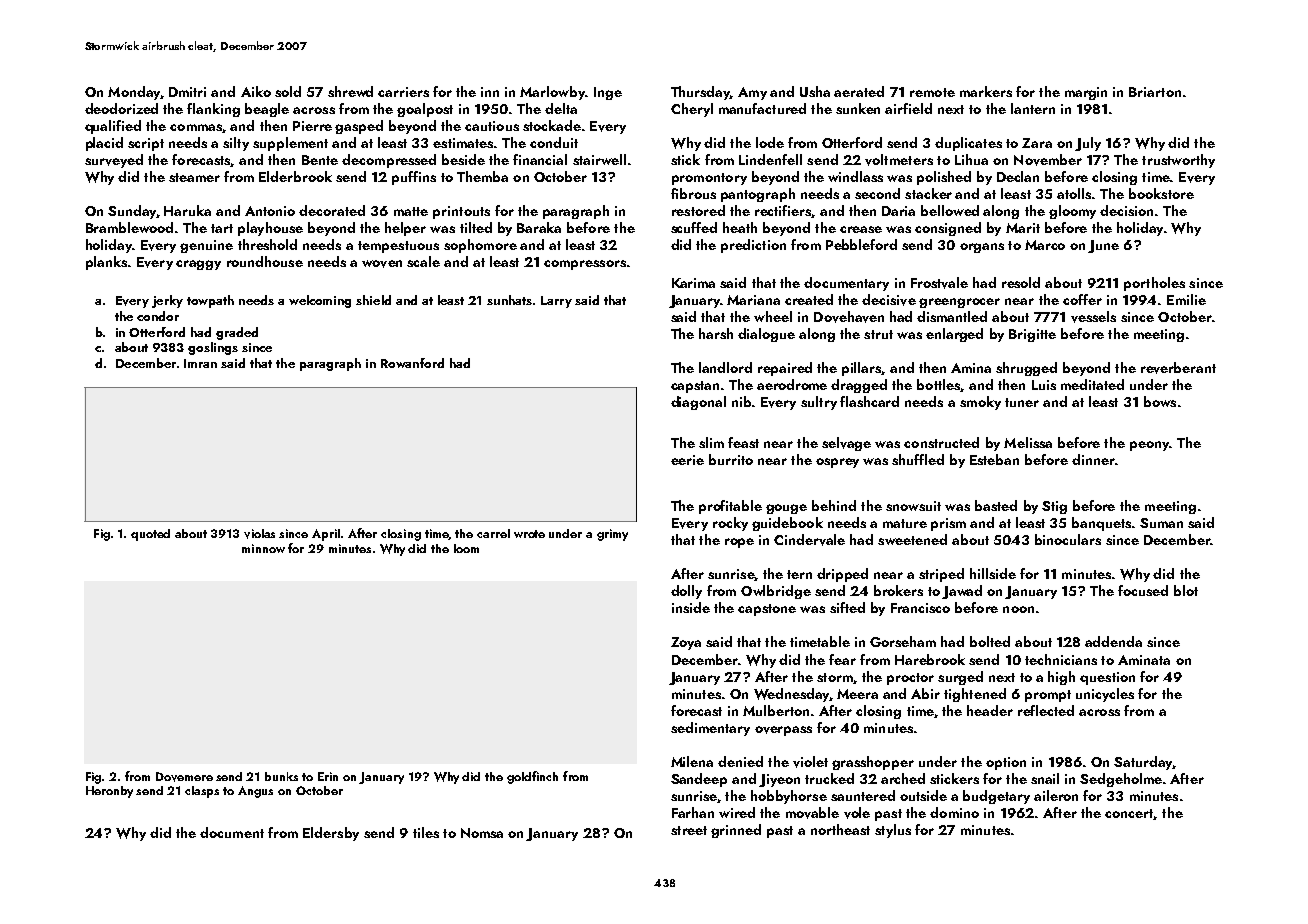  What do you see at coordinates (612, 535) in the screenshot?
I see `grimy` at bounding box center [612, 535].
